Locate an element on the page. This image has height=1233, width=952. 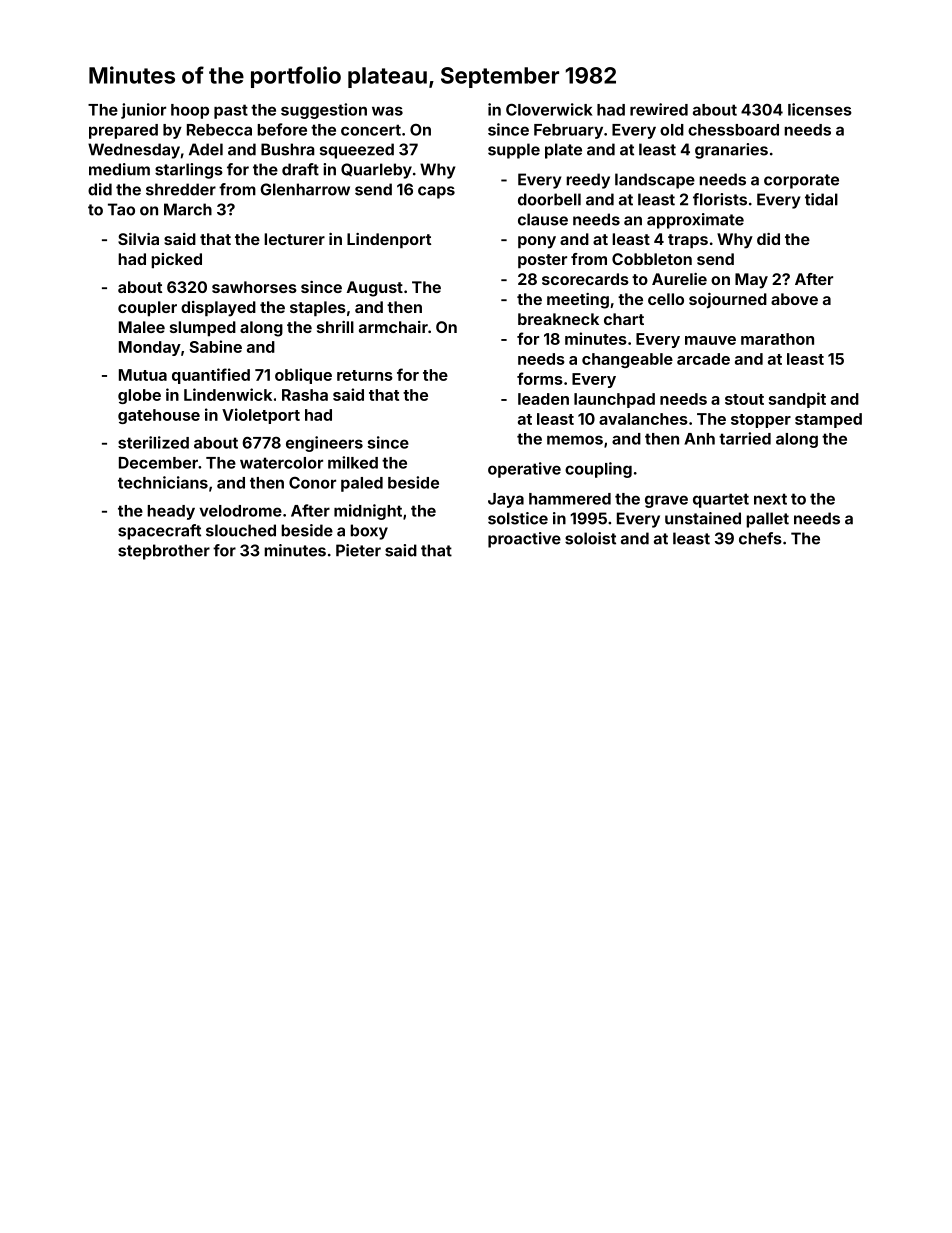
corporate is located at coordinates (801, 181).
